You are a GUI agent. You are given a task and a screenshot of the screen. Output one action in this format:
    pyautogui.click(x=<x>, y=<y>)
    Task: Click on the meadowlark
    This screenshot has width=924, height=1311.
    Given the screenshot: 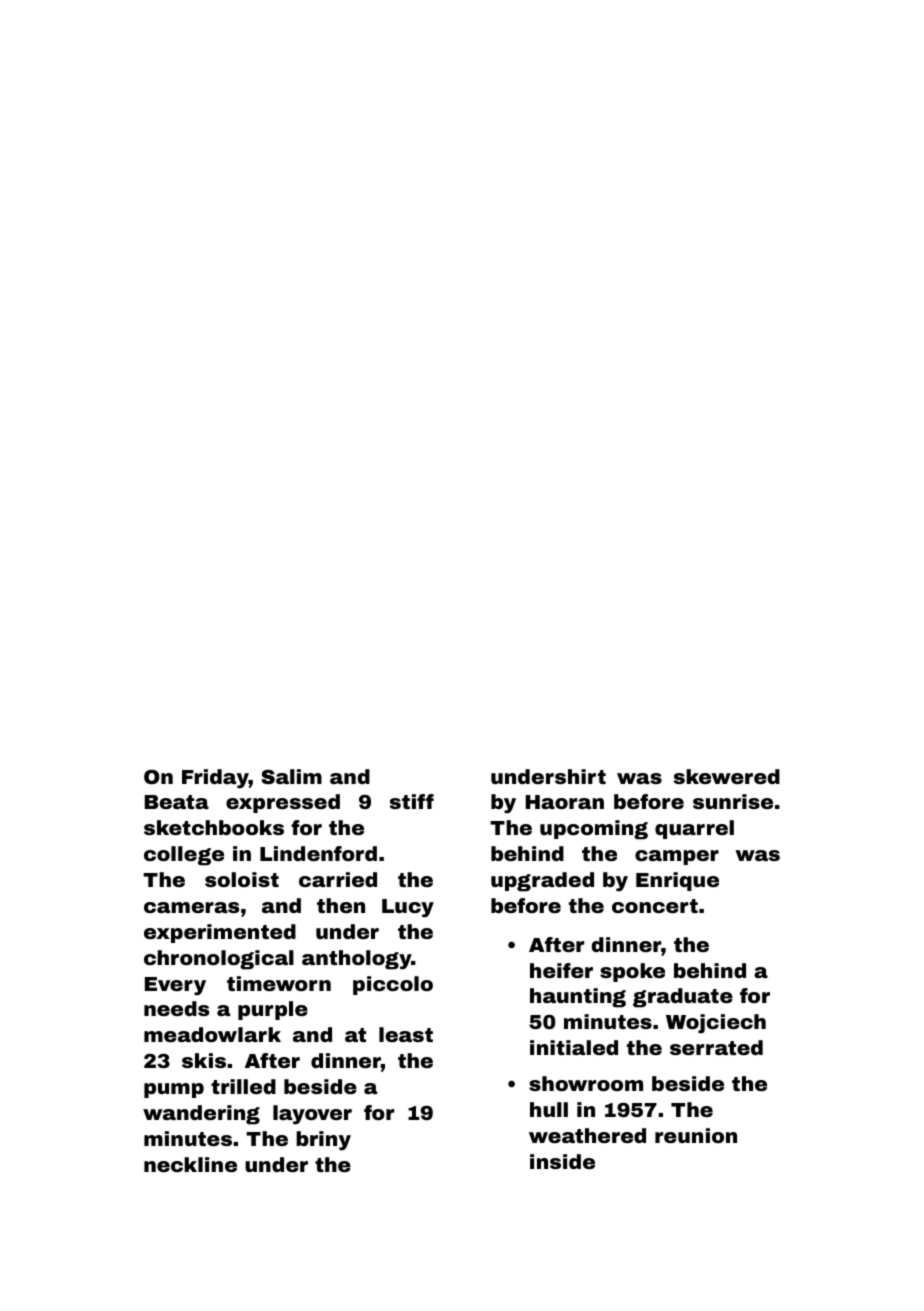 What is the action you would take?
    pyautogui.click(x=212, y=1034)
